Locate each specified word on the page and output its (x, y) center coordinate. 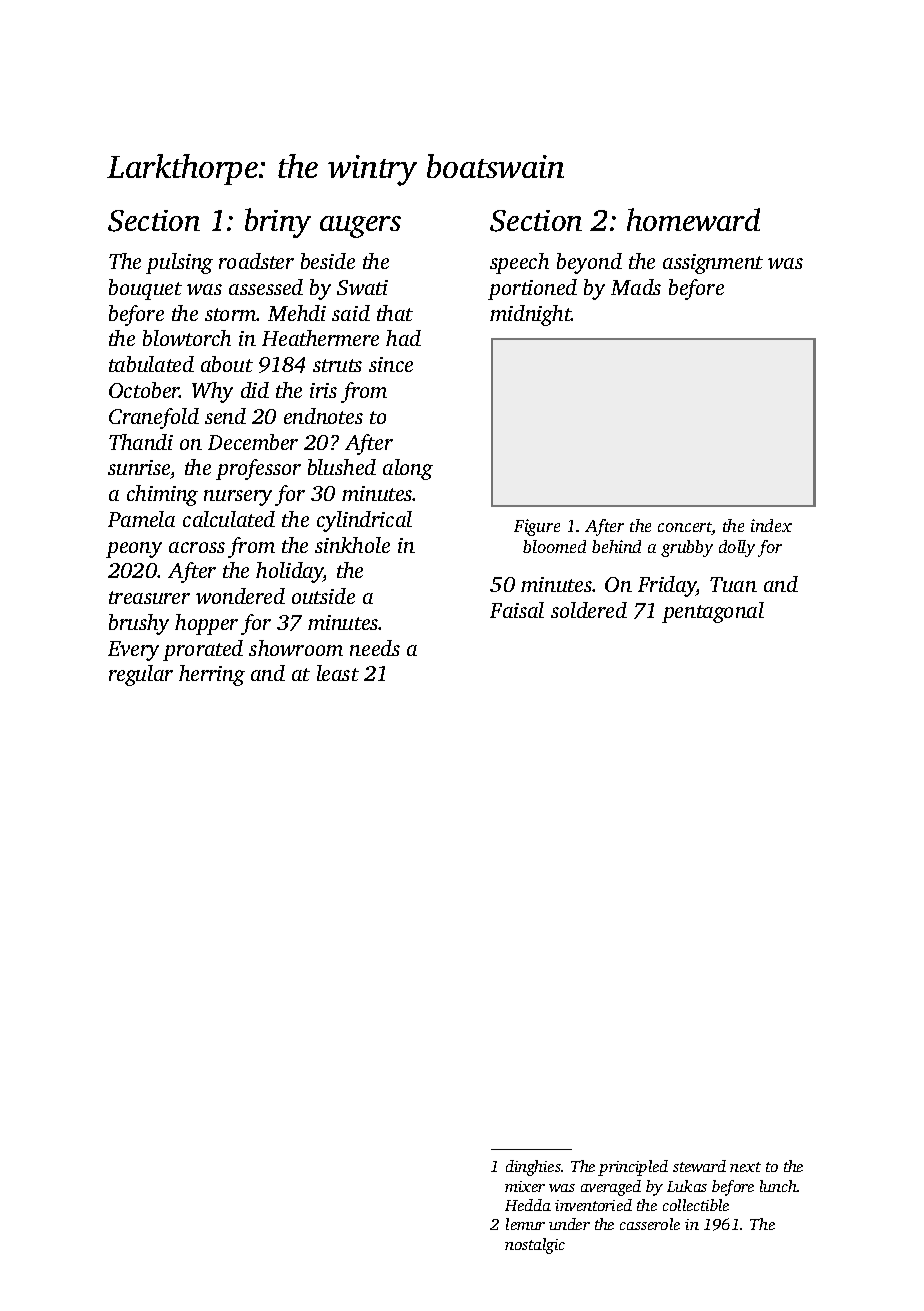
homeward (693, 219)
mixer (525, 1186)
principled (633, 1168)
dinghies (533, 1168)
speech (519, 263)
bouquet (145, 289)
